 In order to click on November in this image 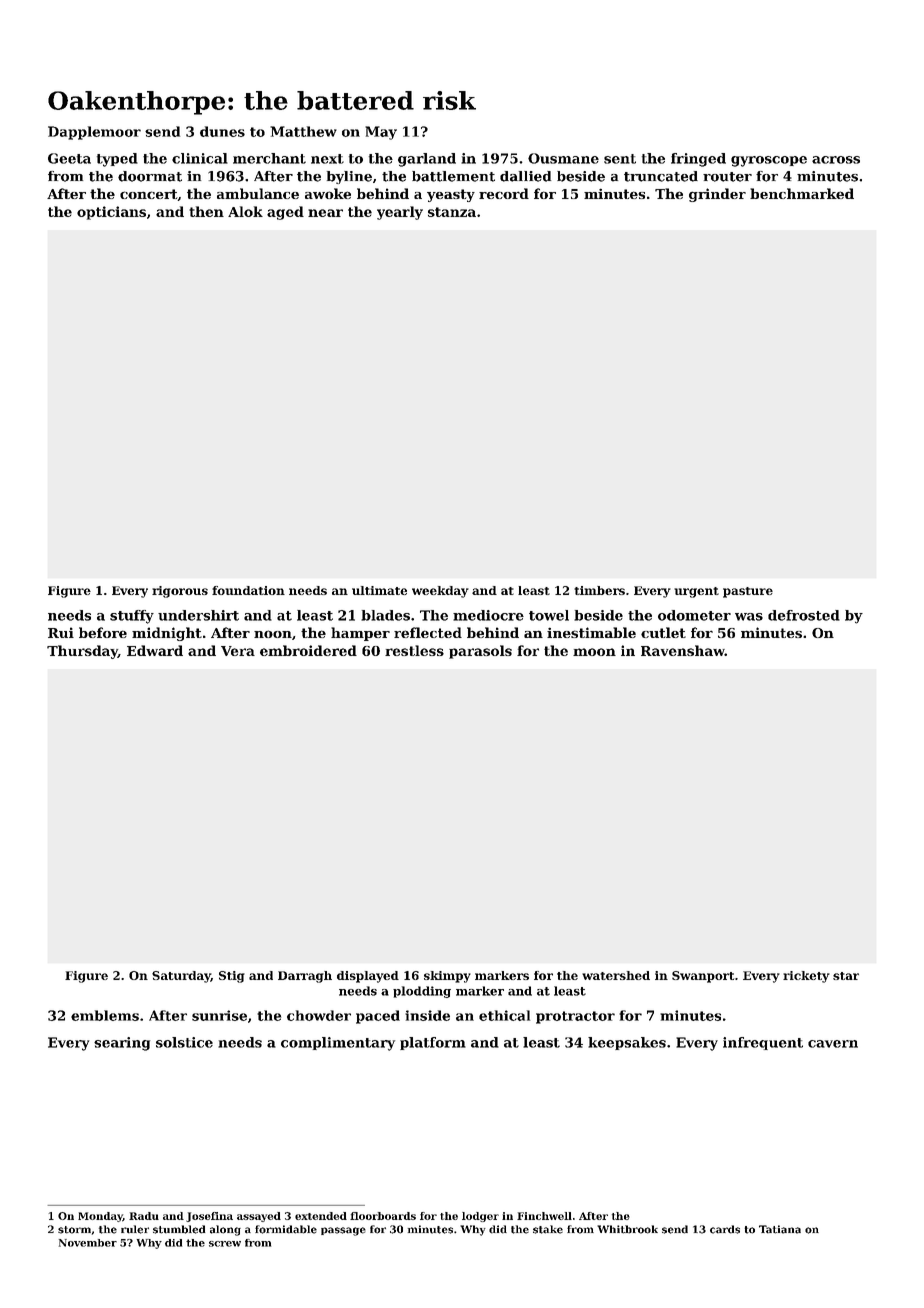, I will do `click(88, 1243)`.
